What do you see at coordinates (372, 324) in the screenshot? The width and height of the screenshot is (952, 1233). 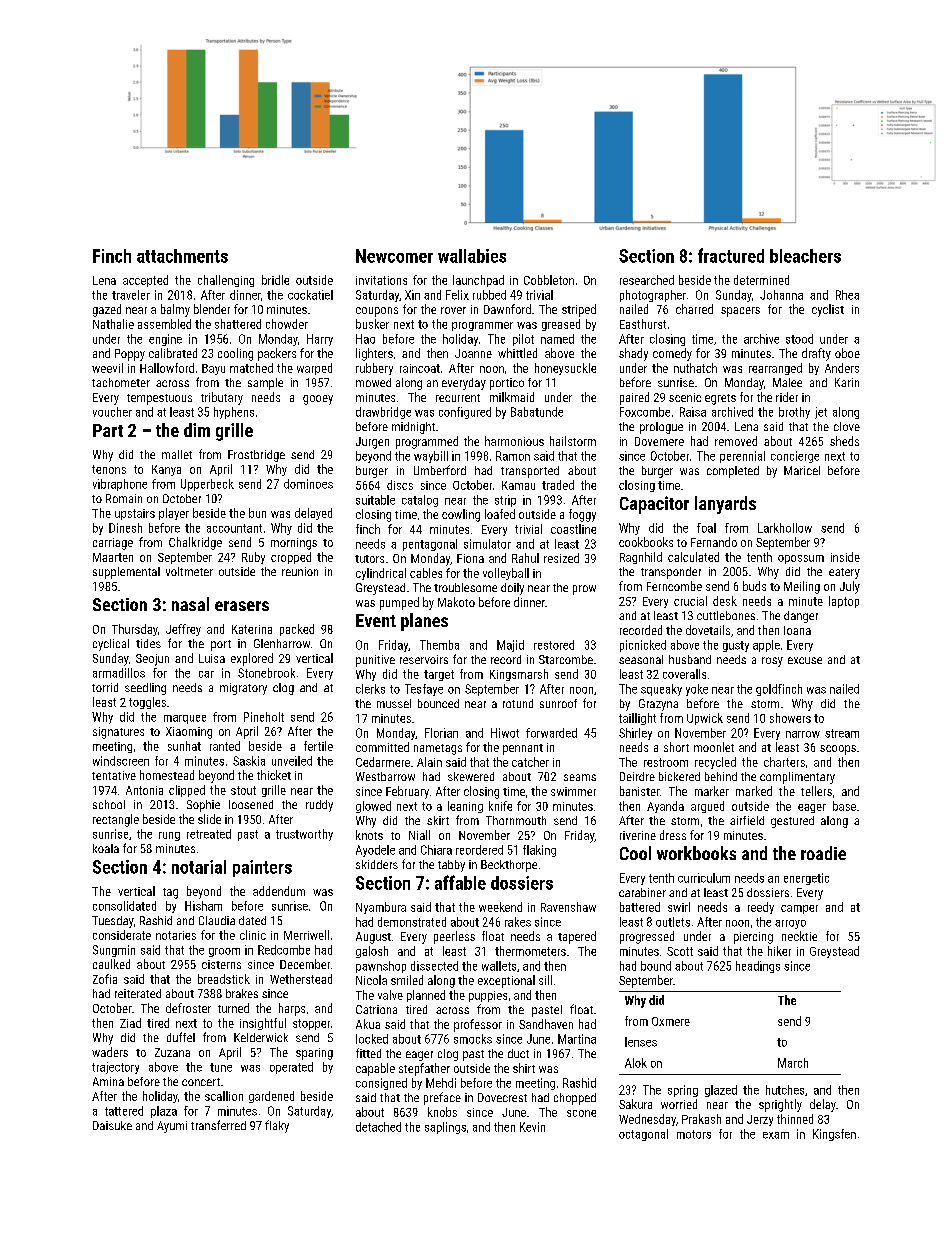 I see `busker` at bounding box center [372, 324].
